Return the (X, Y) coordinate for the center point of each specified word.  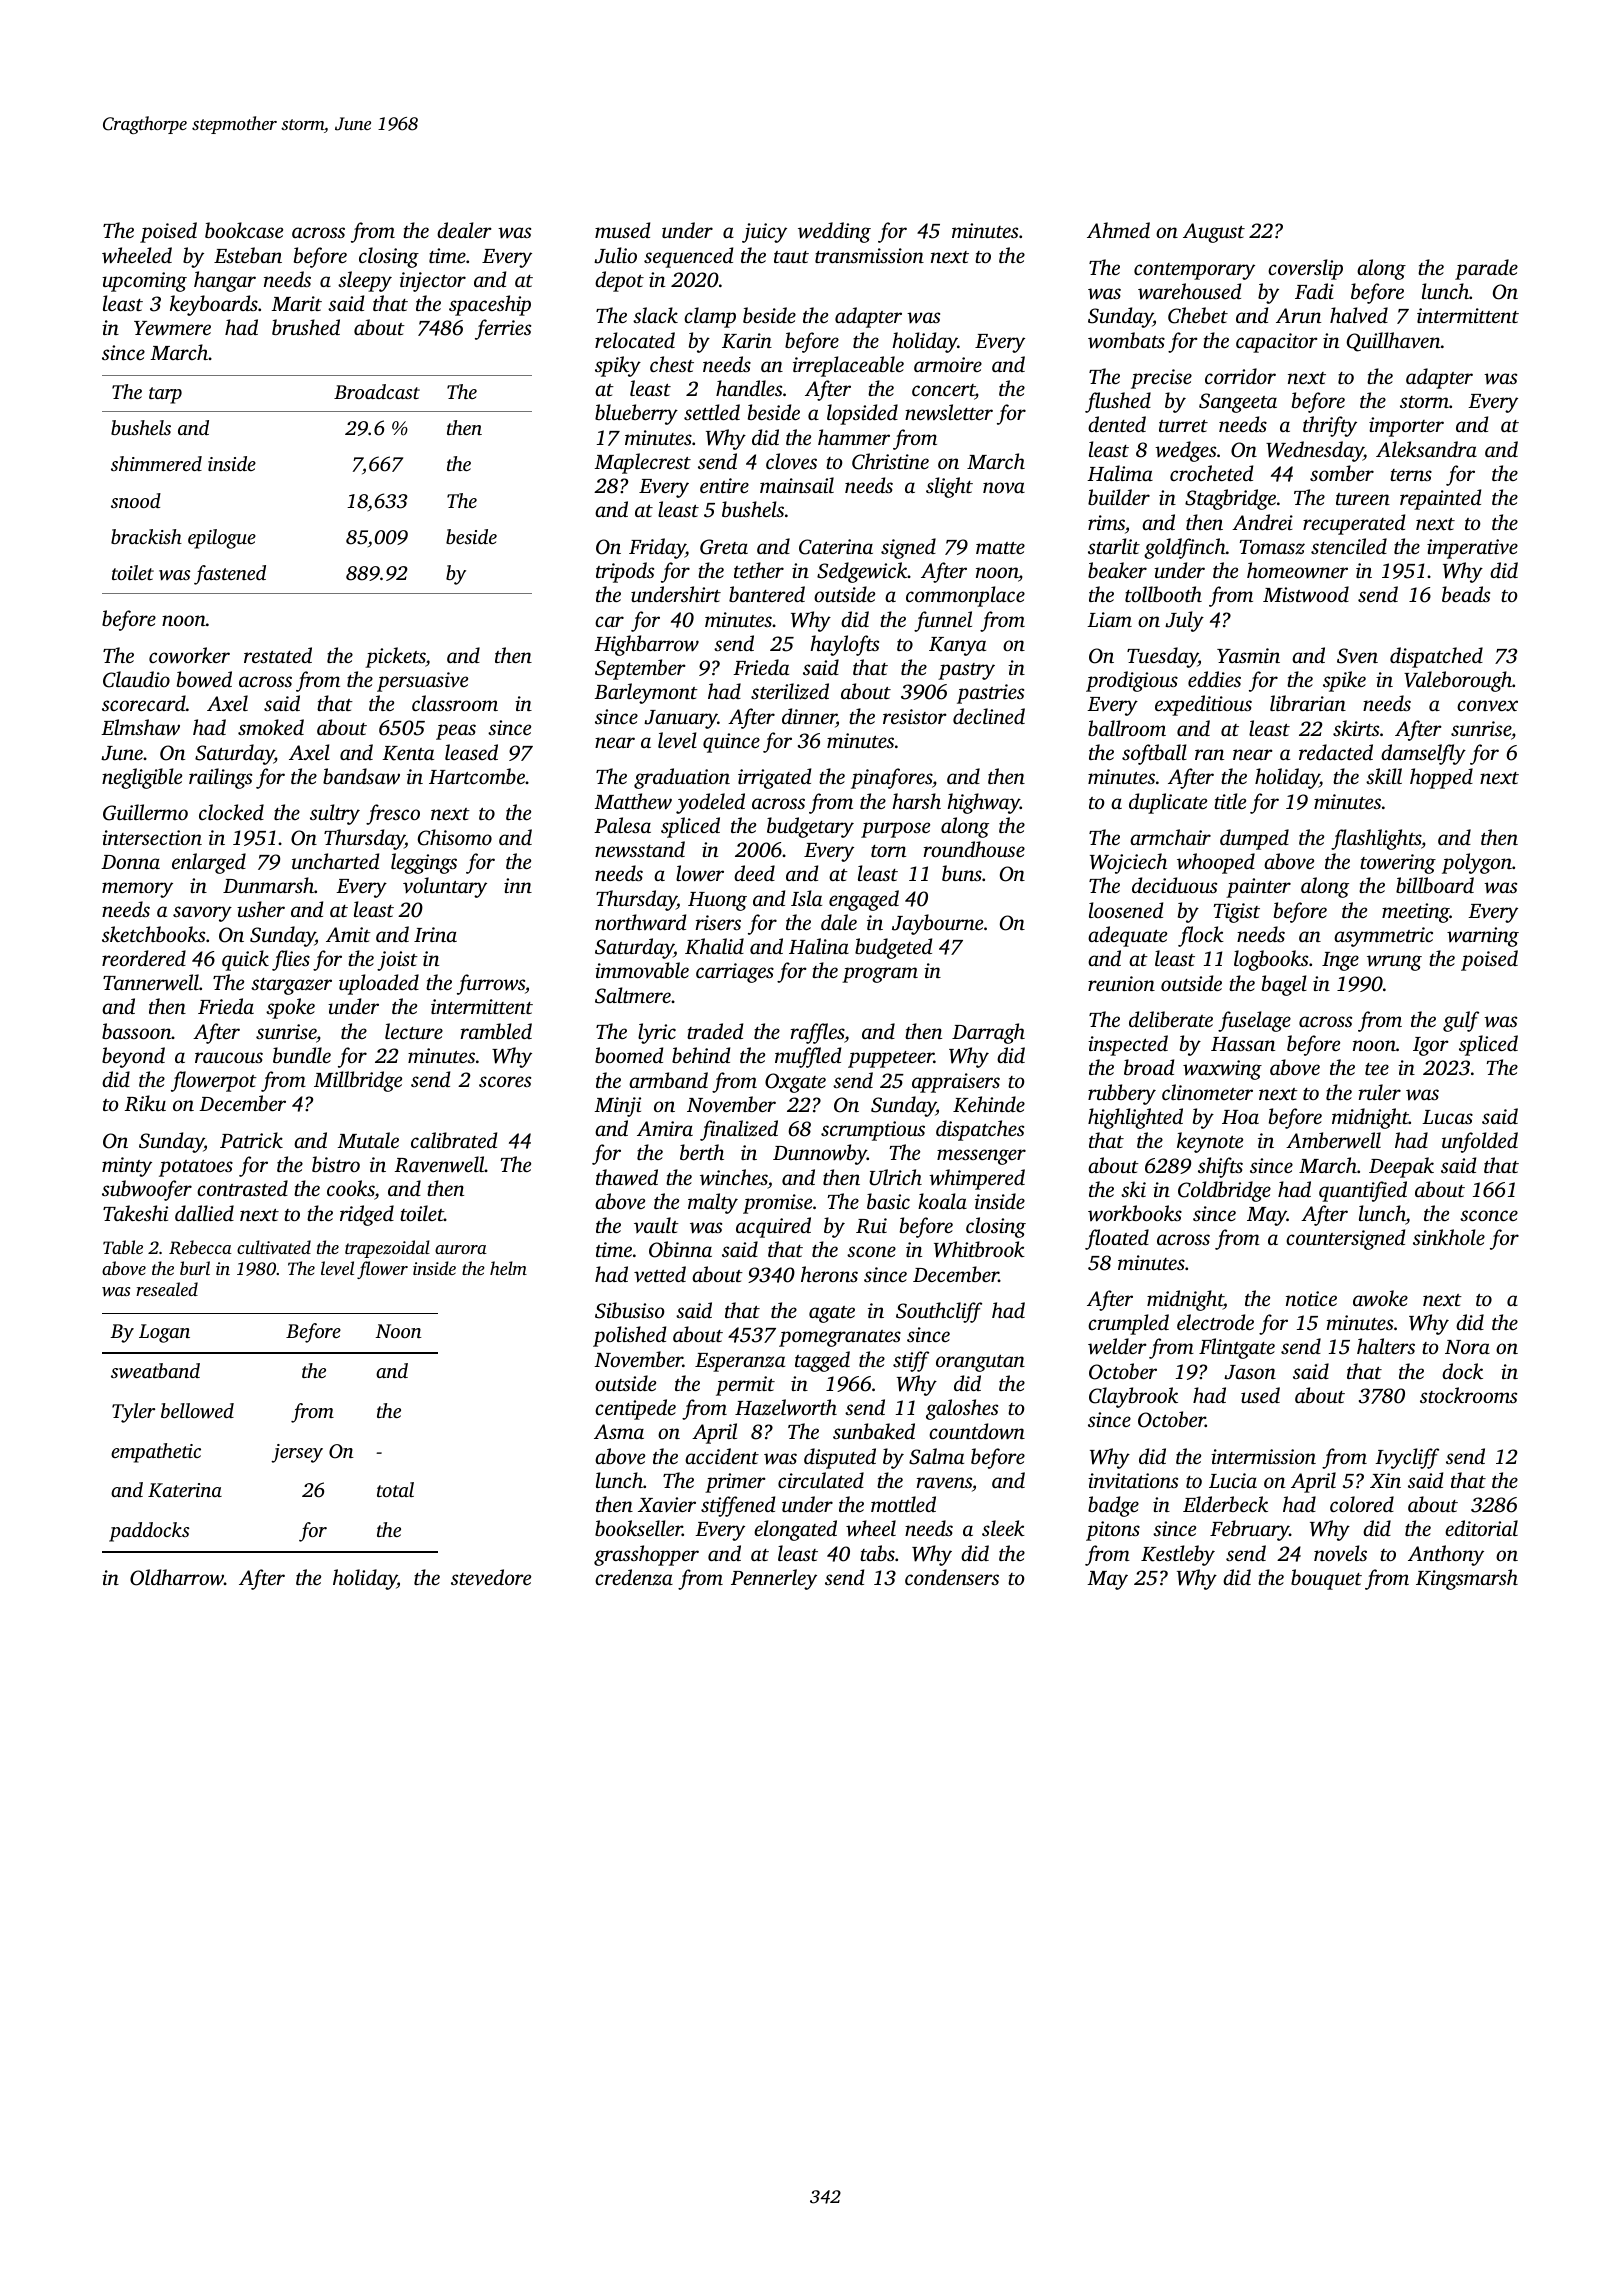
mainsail (797, 485)
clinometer (1207, 1092)
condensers (952, 1577)
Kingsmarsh (1467, 1579)
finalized (739, 1130)
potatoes (196, 1168)
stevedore (491, 1577)
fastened (230, 575)
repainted (1440, 499)
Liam (1109, 619)
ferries (503, 329)
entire (724, 485)
